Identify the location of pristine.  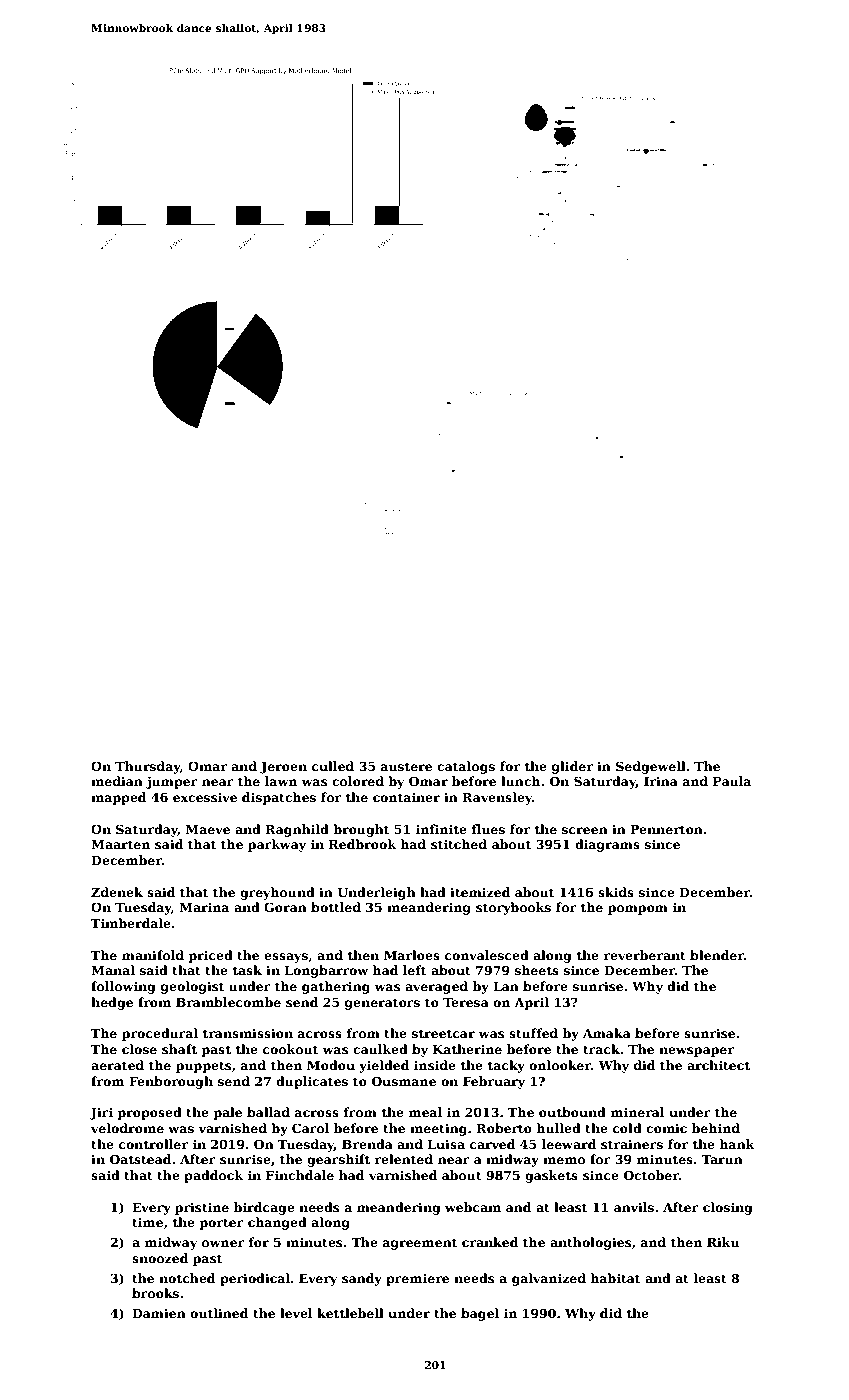
(202, 1208).
